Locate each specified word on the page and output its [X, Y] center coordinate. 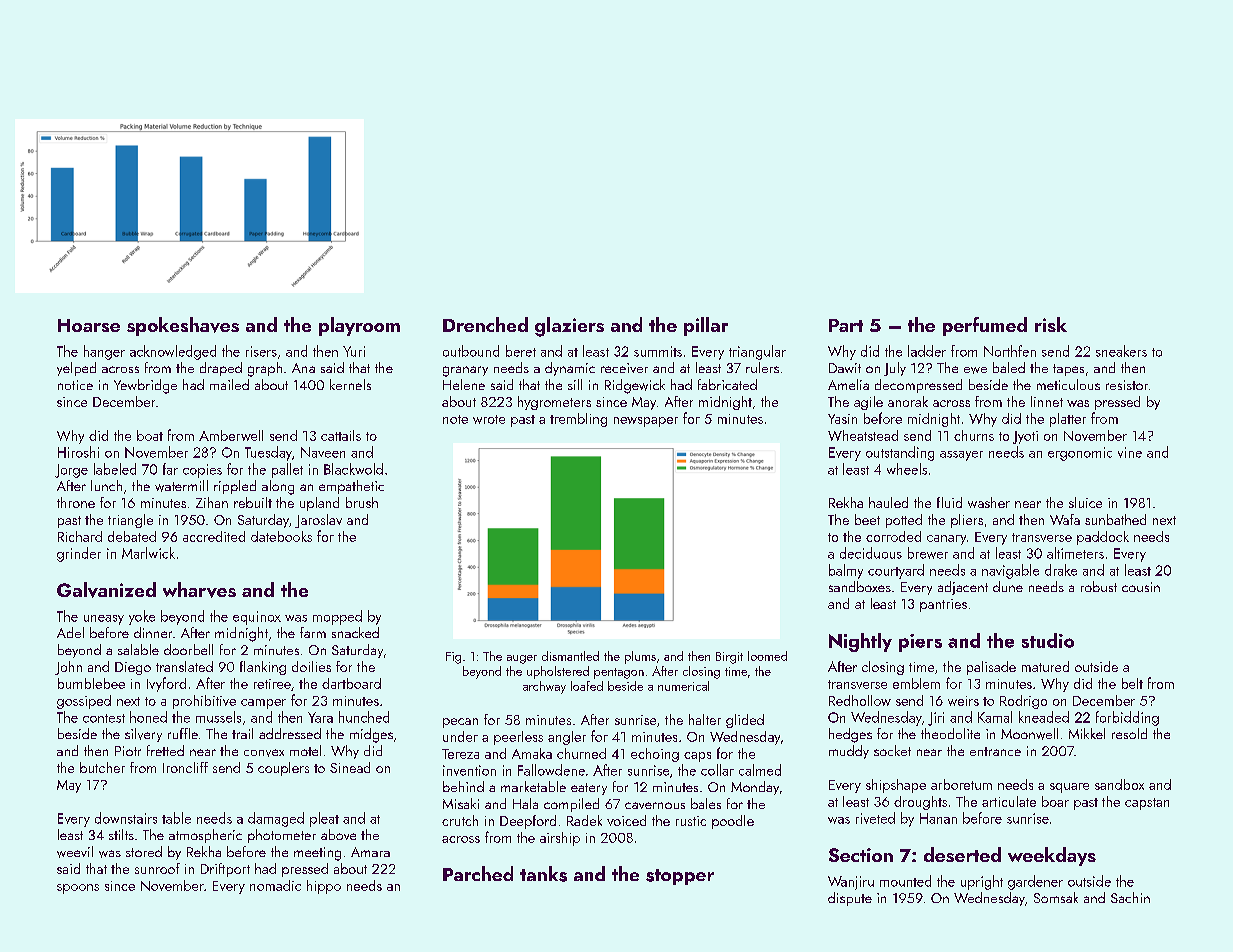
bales [706, 803]
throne [76, 502]
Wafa [1065, 519]
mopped [337, 617]
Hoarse [89, 325]
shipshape [896, 786]
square [1069, 788]
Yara [320, 717]
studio [1048, 640]
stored [144, 851]
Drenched [485, 324]
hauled [888, 502]
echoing [655, 755]
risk [1051, 324]
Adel [70, 632]
